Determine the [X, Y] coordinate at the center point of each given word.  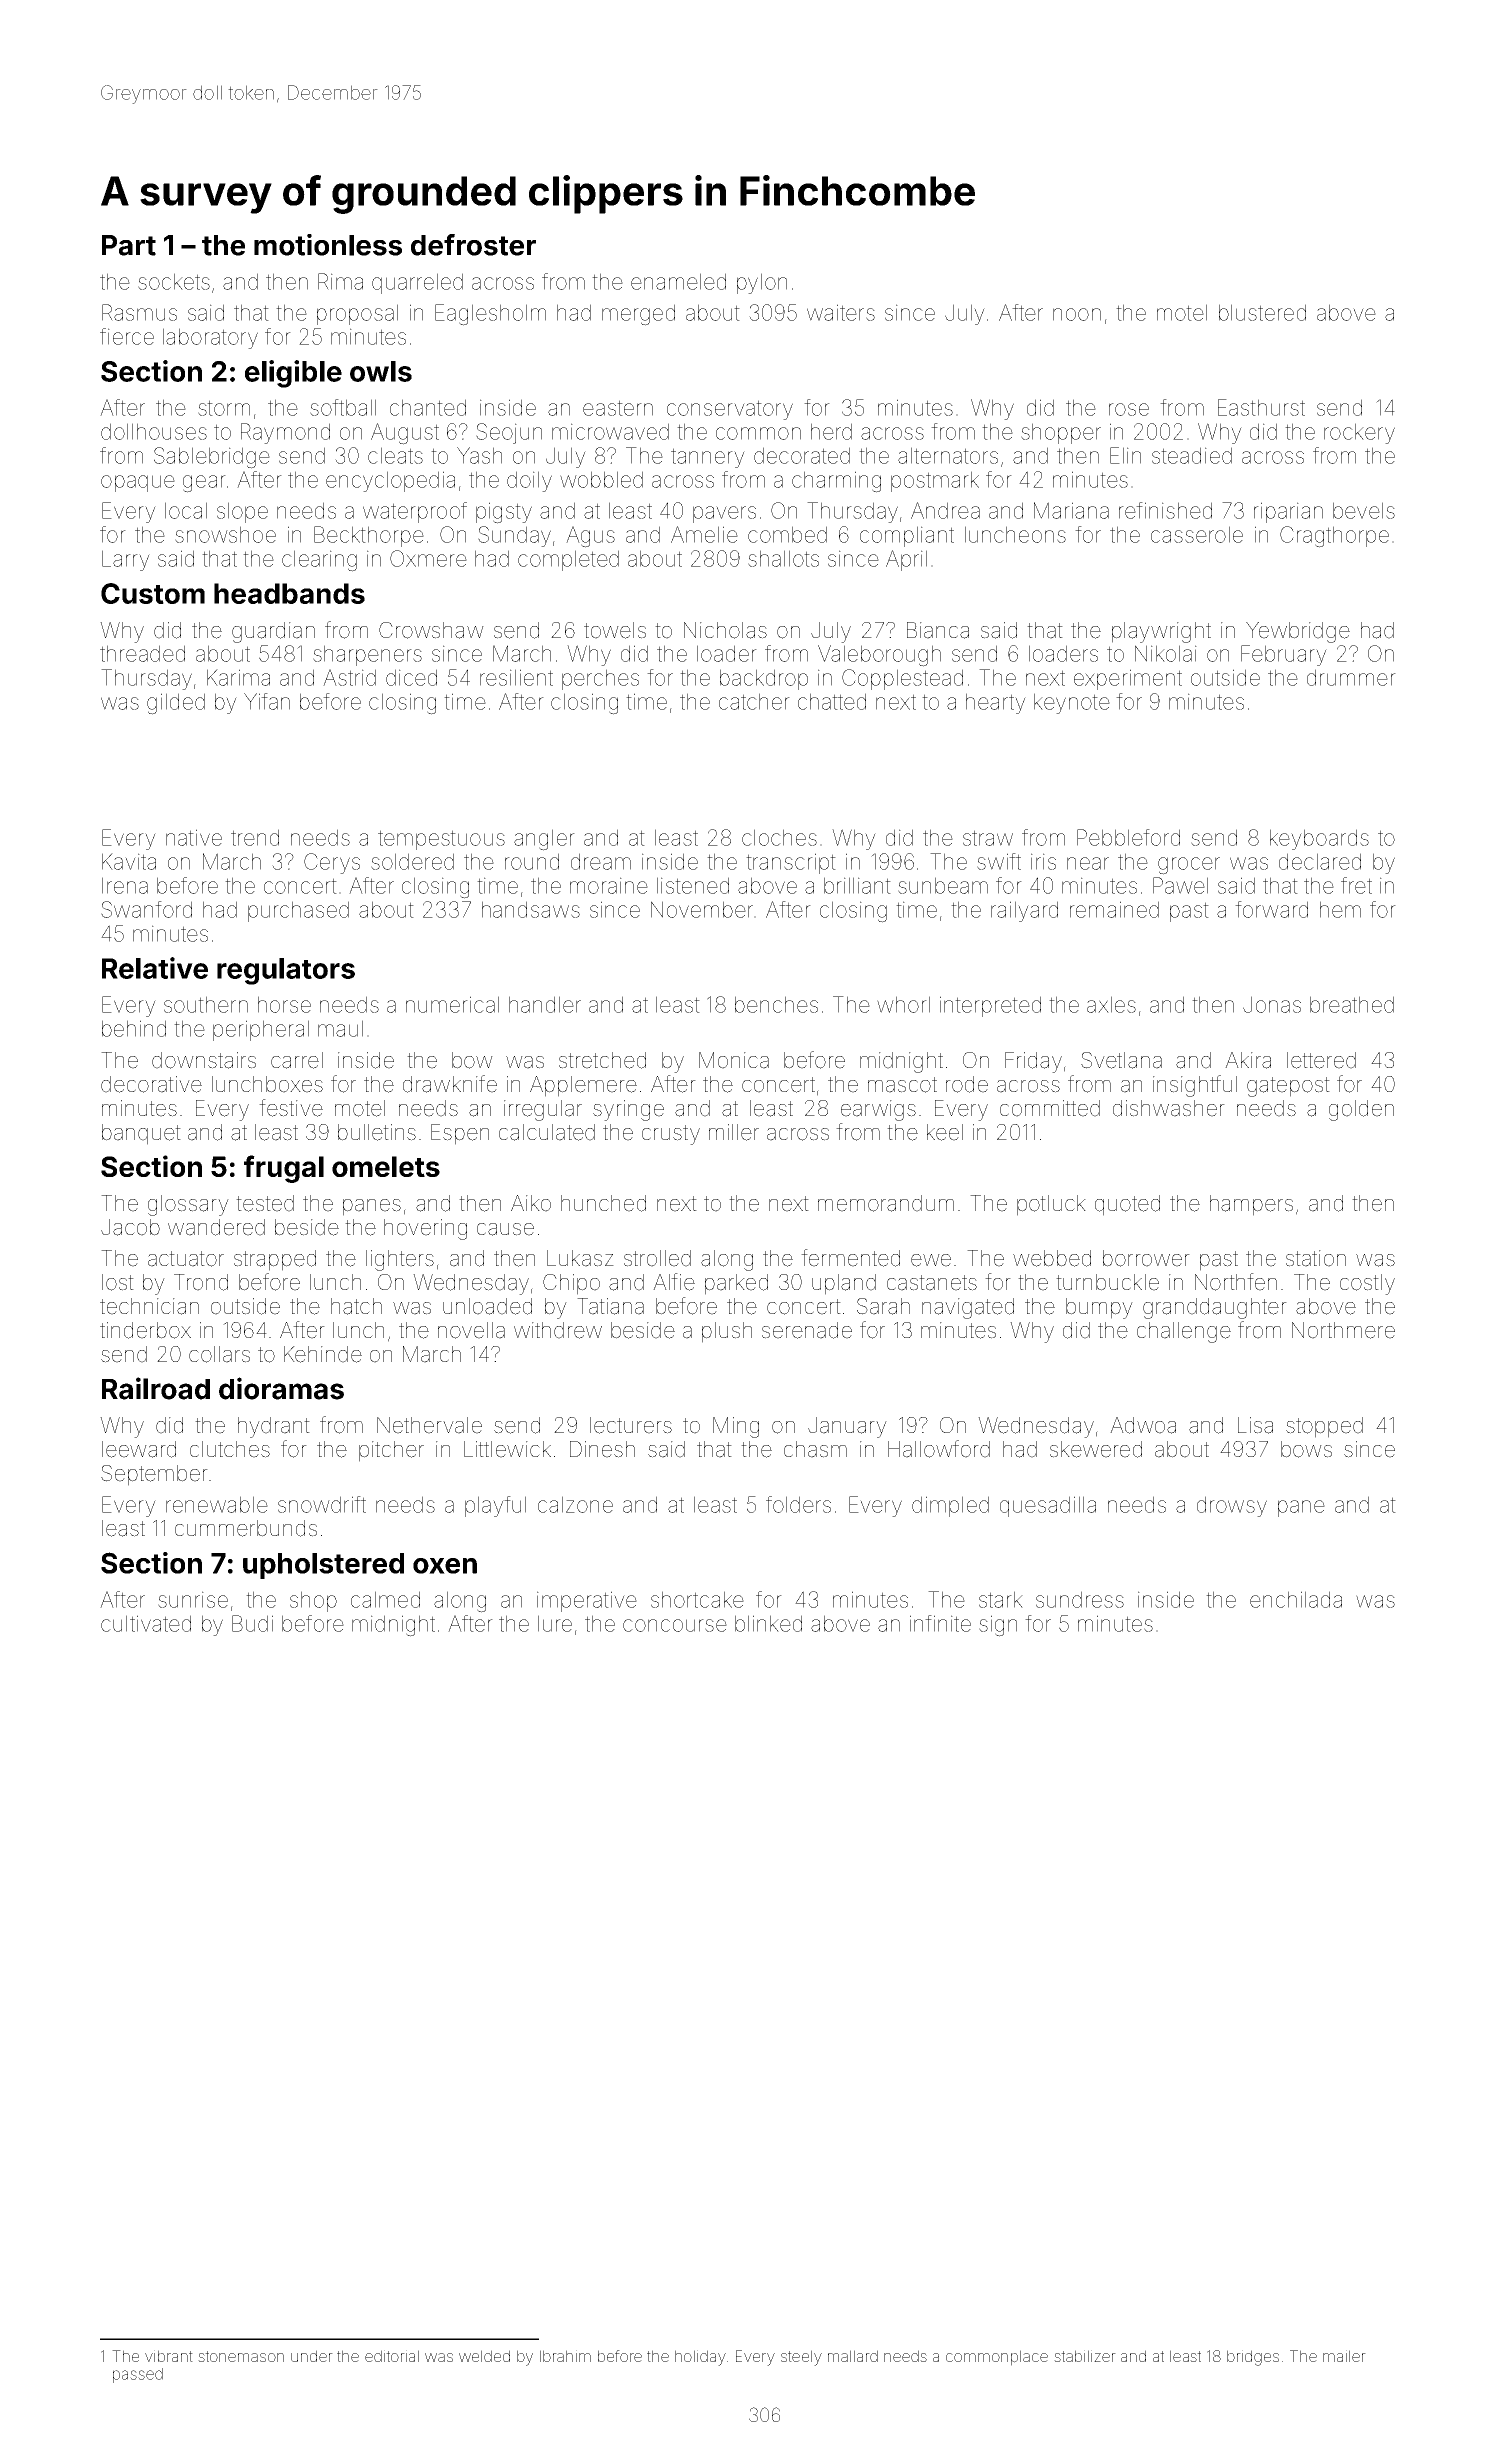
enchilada [1296, 1599]
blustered [1262, 312]
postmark [935, 481]
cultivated [146, 1623]
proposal [357, 314]
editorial [392, 2356]
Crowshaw [431, 630]
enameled [678, 281]
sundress [1080, 1599]
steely [801, 2358]
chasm [815, 1449]
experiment [1128, 679]
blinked [768, 1623]
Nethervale [429, 1425]
